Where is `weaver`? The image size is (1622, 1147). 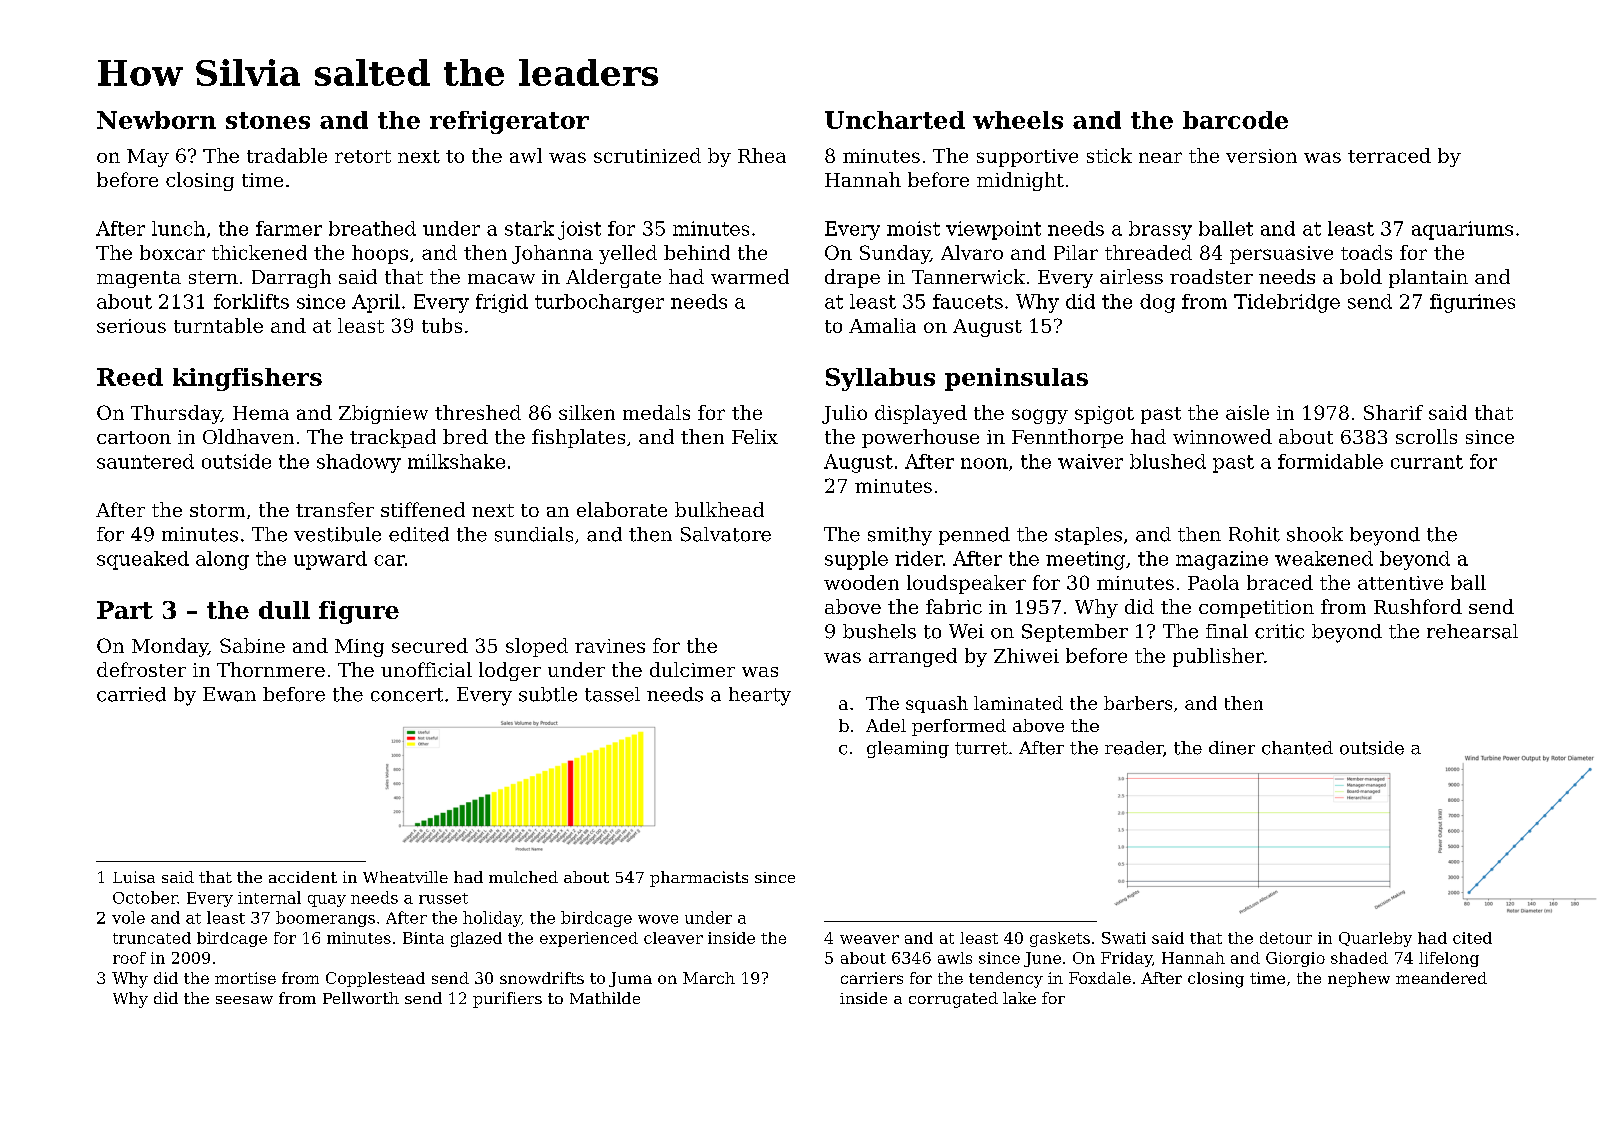
weaver is located at coordinates (869, 939).
